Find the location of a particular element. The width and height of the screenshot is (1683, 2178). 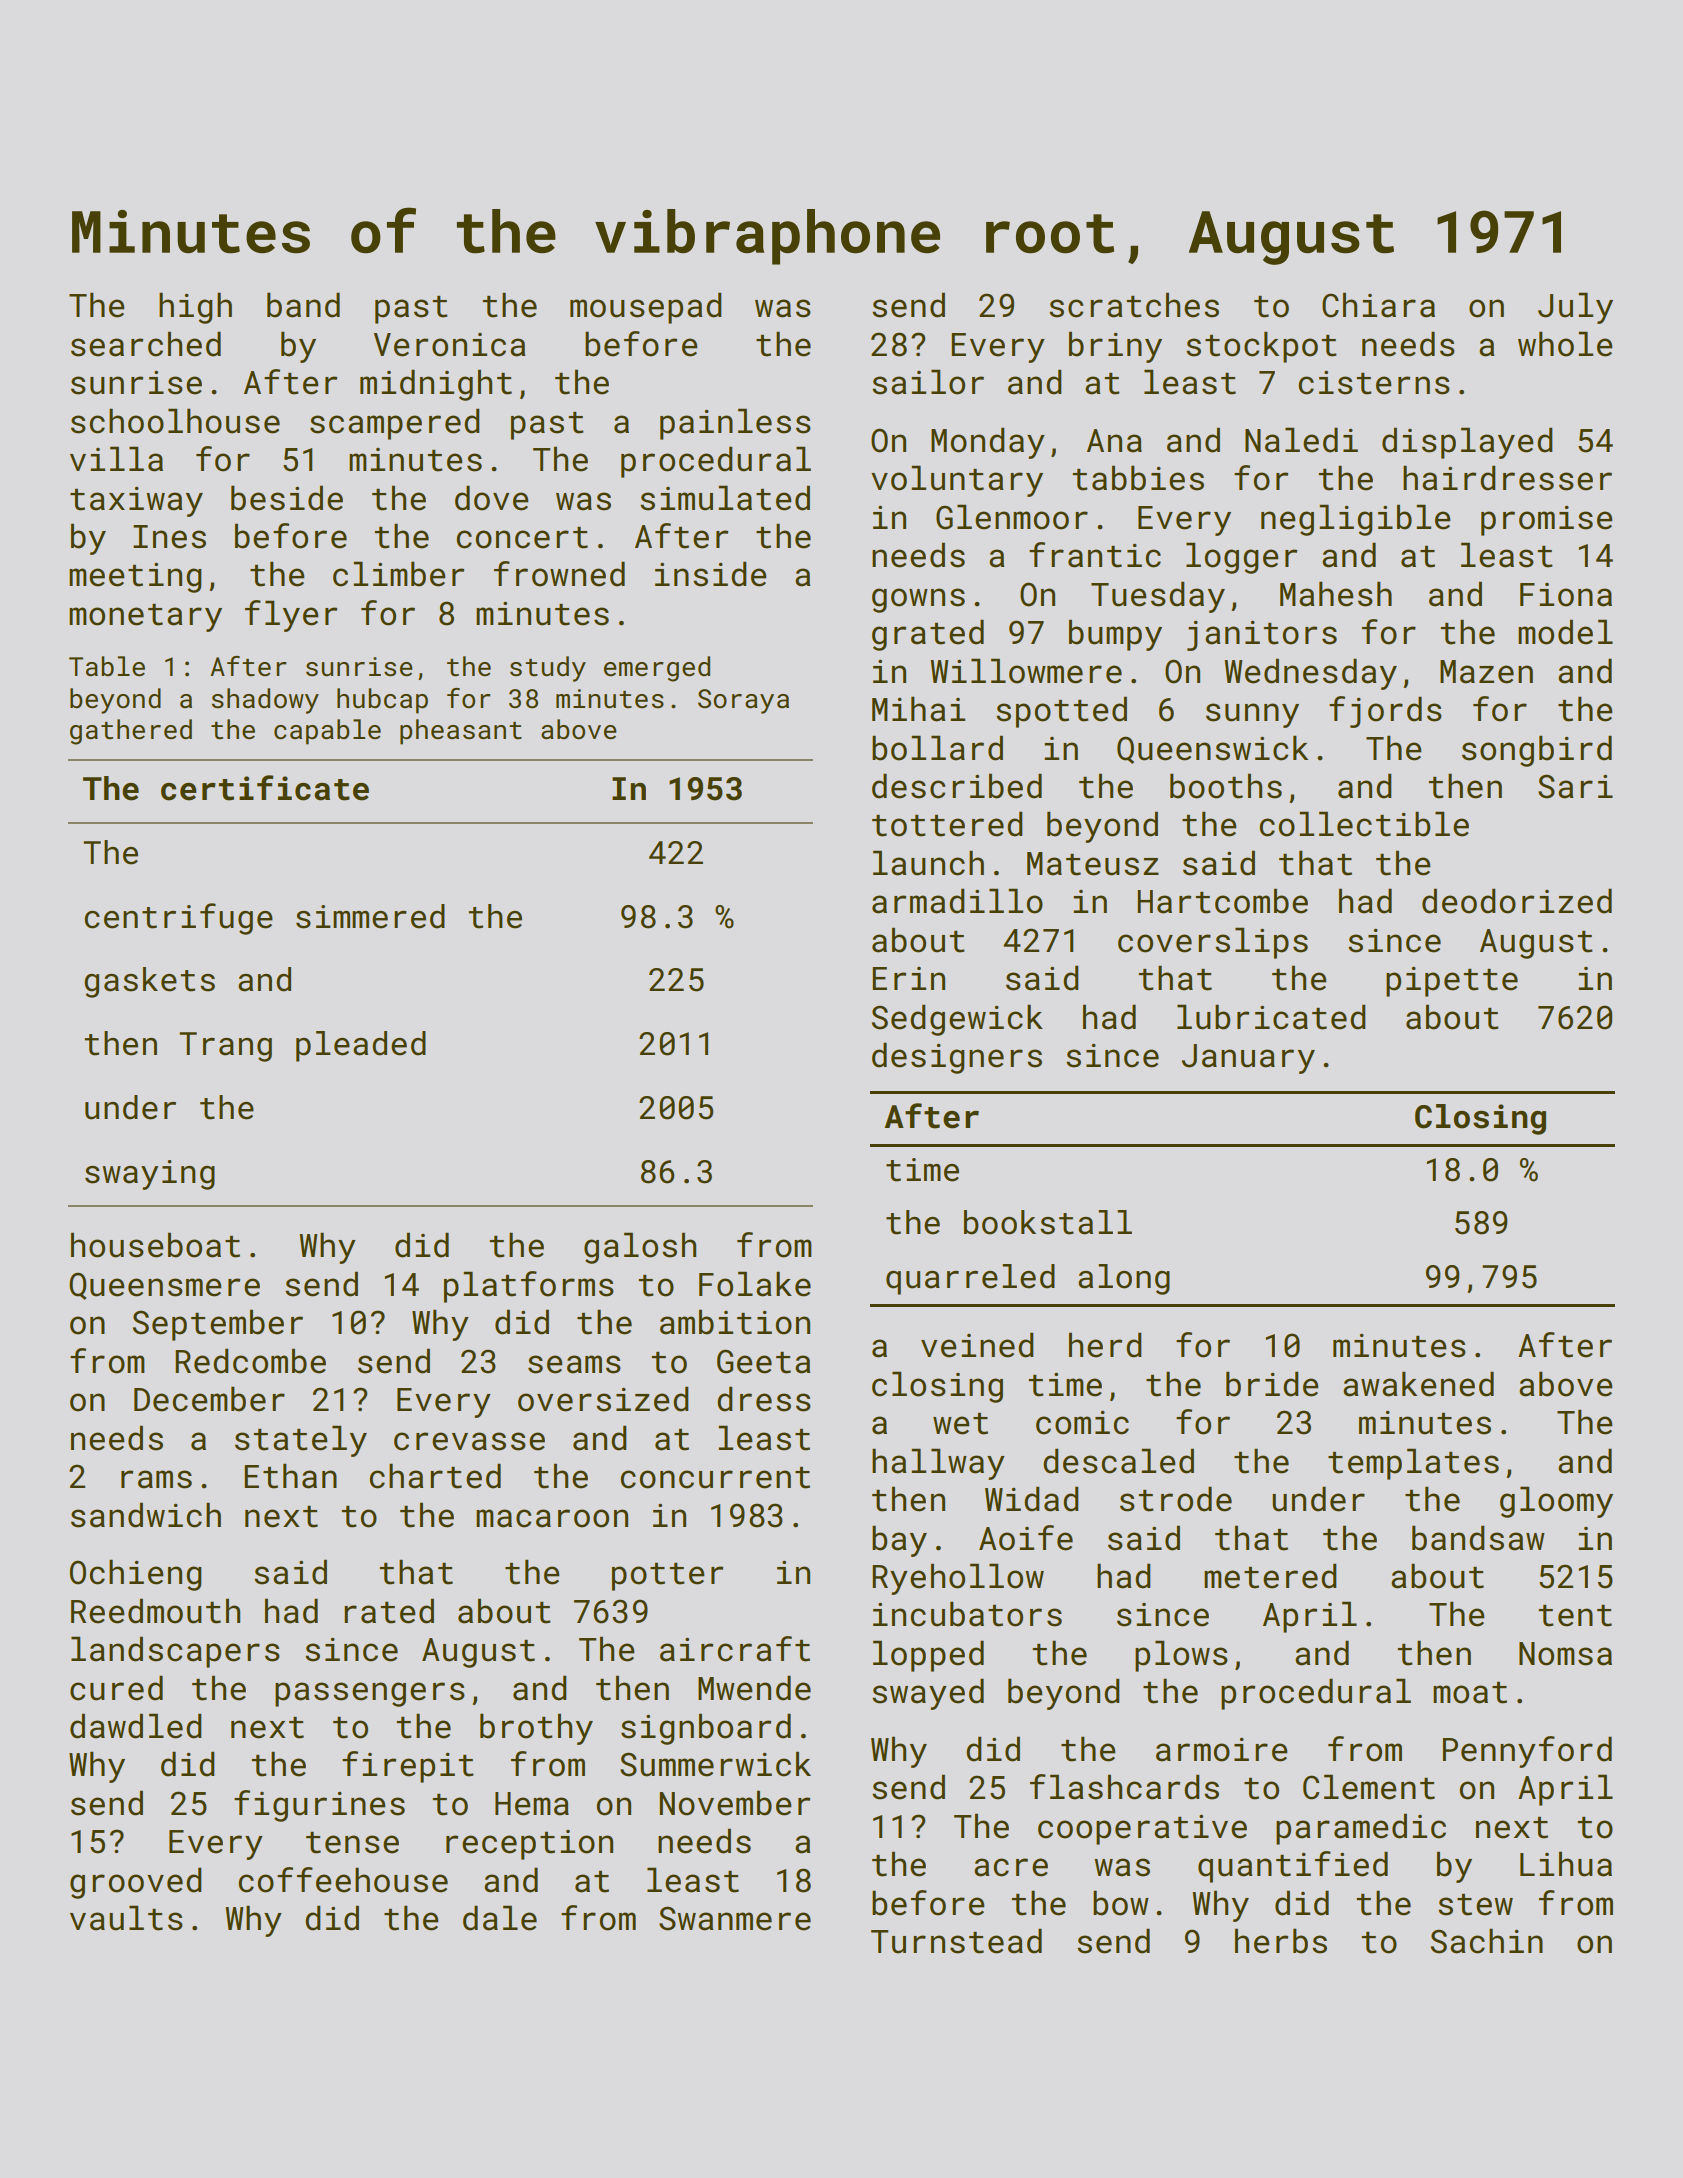

Chiara is located at coordinates (1378, 305).
